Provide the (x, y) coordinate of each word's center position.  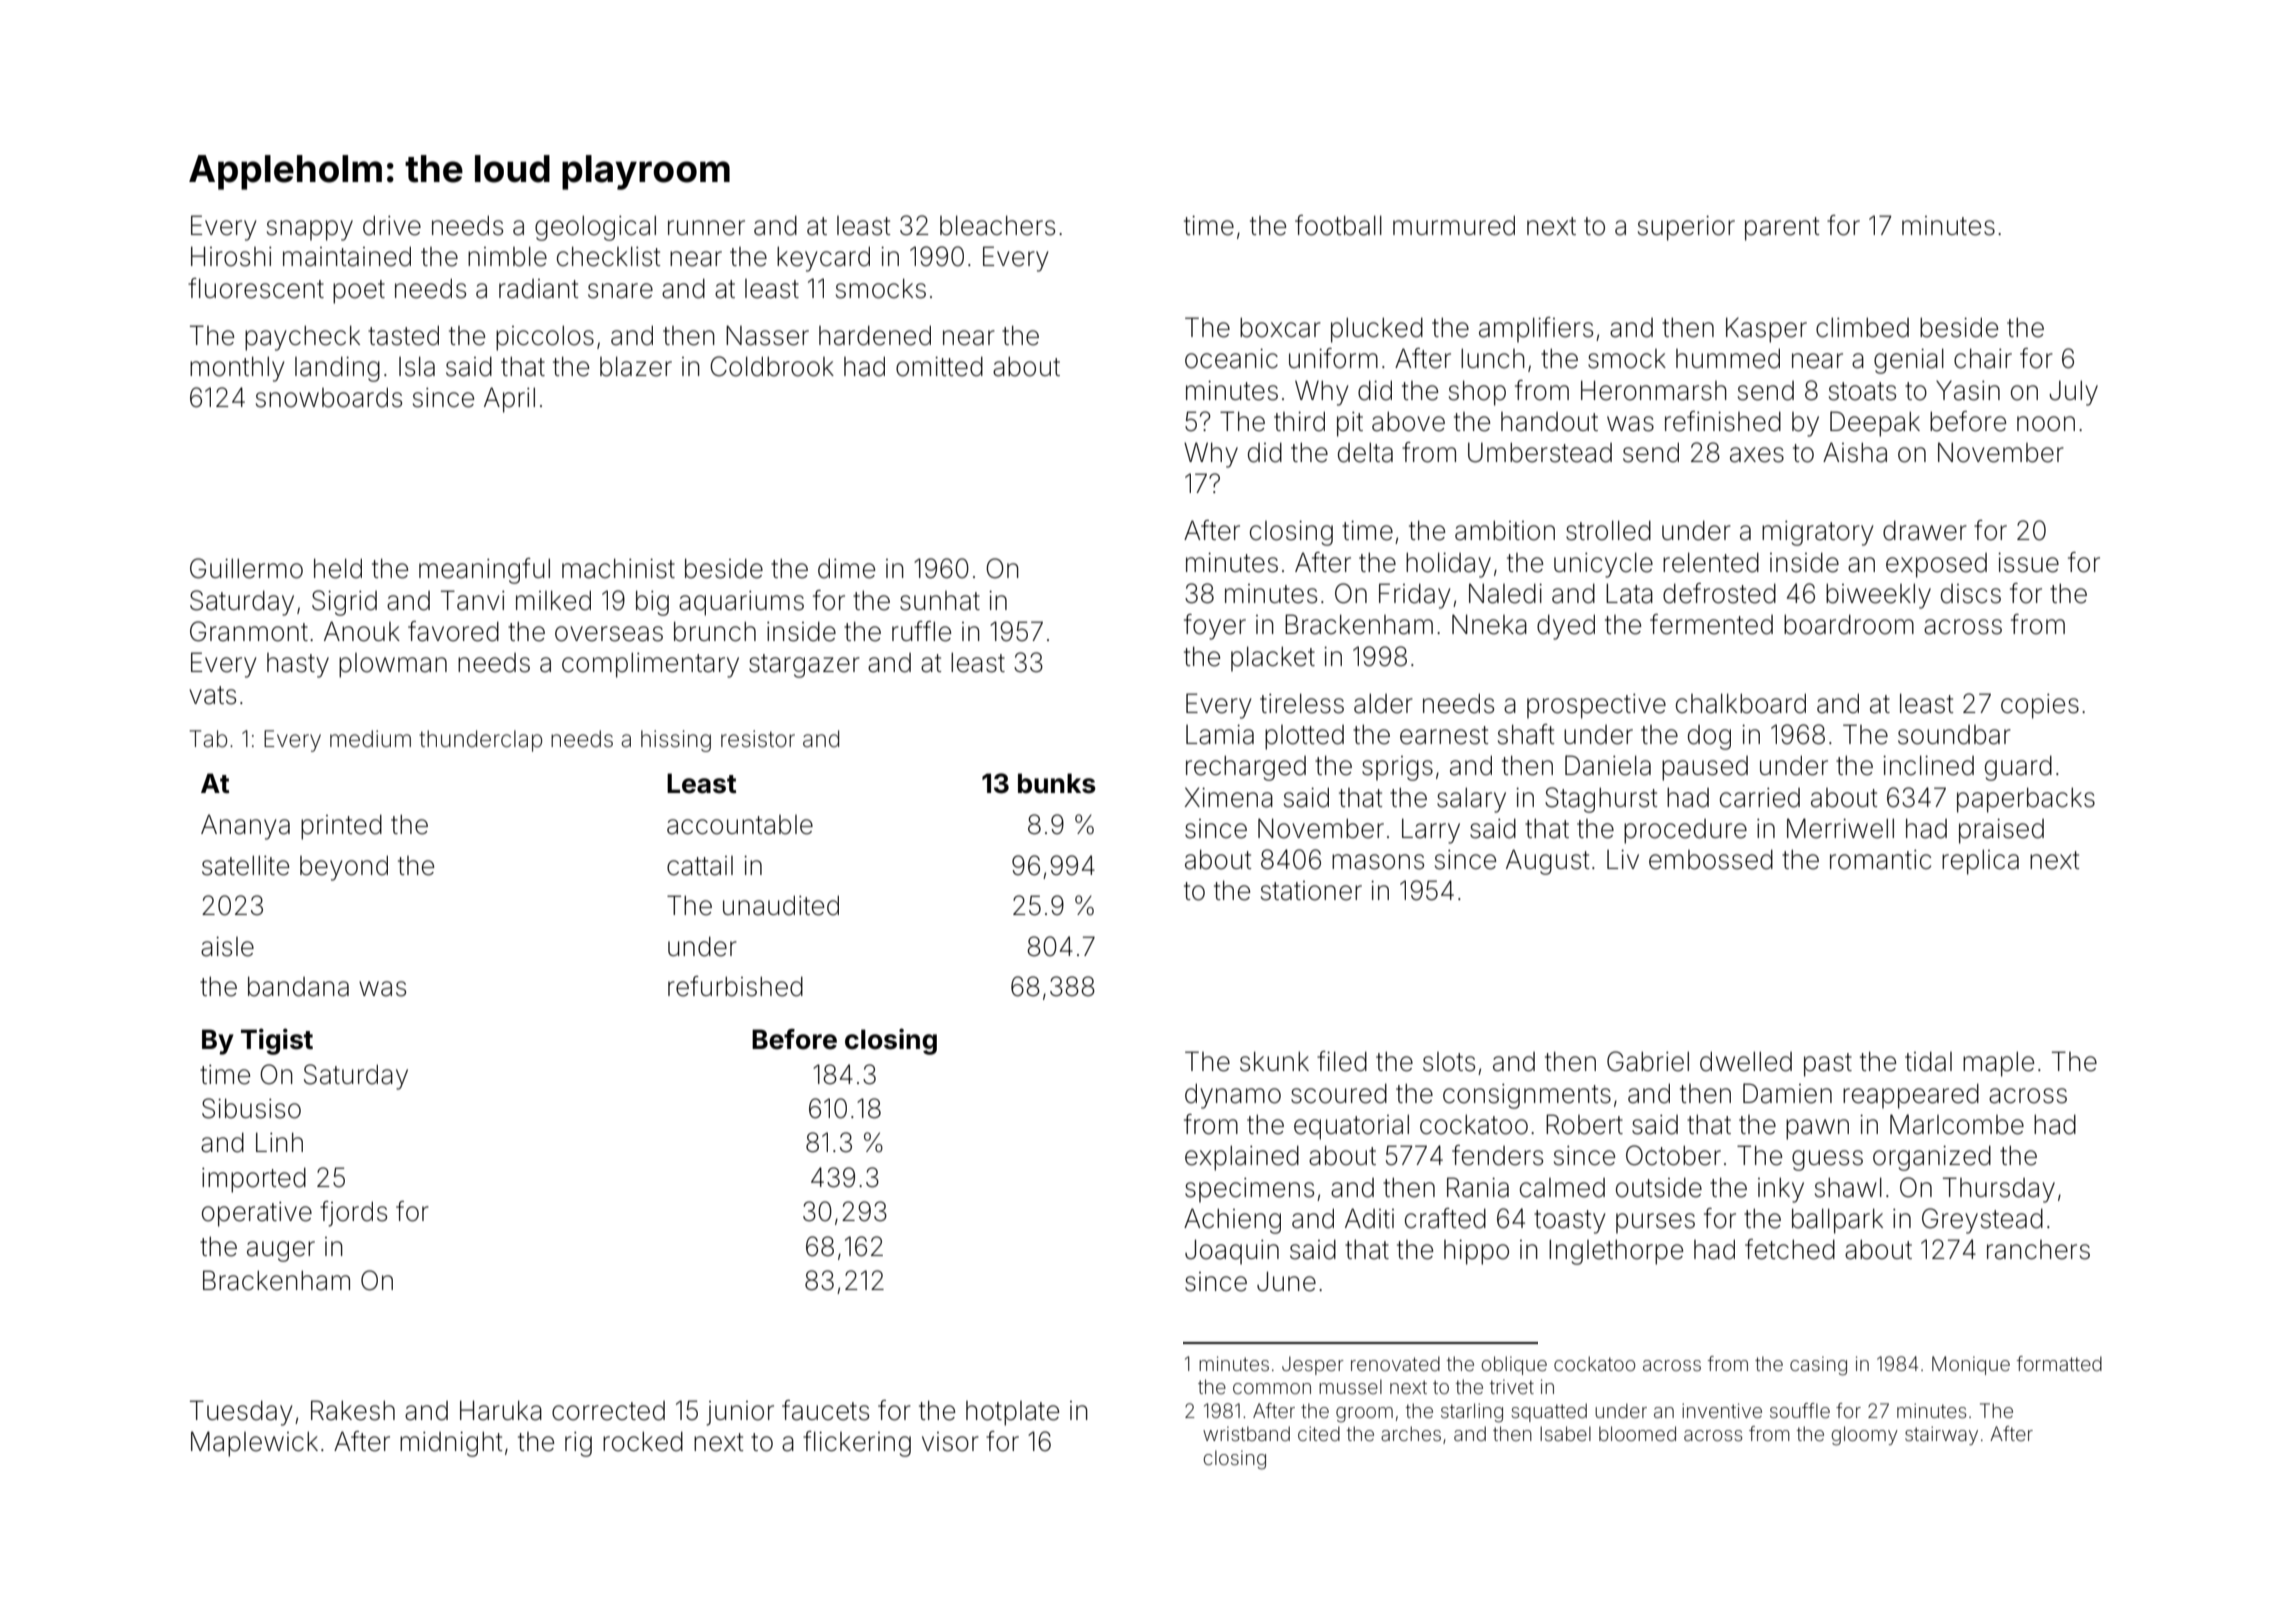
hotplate (1012, 1413)
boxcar (1280, 327)
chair (1983, 358)
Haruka (501, 1410)
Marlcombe (1957, 1124)
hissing (676, 741)
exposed (1936, 565)
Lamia (1220, 735)
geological (595, 228)
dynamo (1233, 1096)
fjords (353, 1214)
